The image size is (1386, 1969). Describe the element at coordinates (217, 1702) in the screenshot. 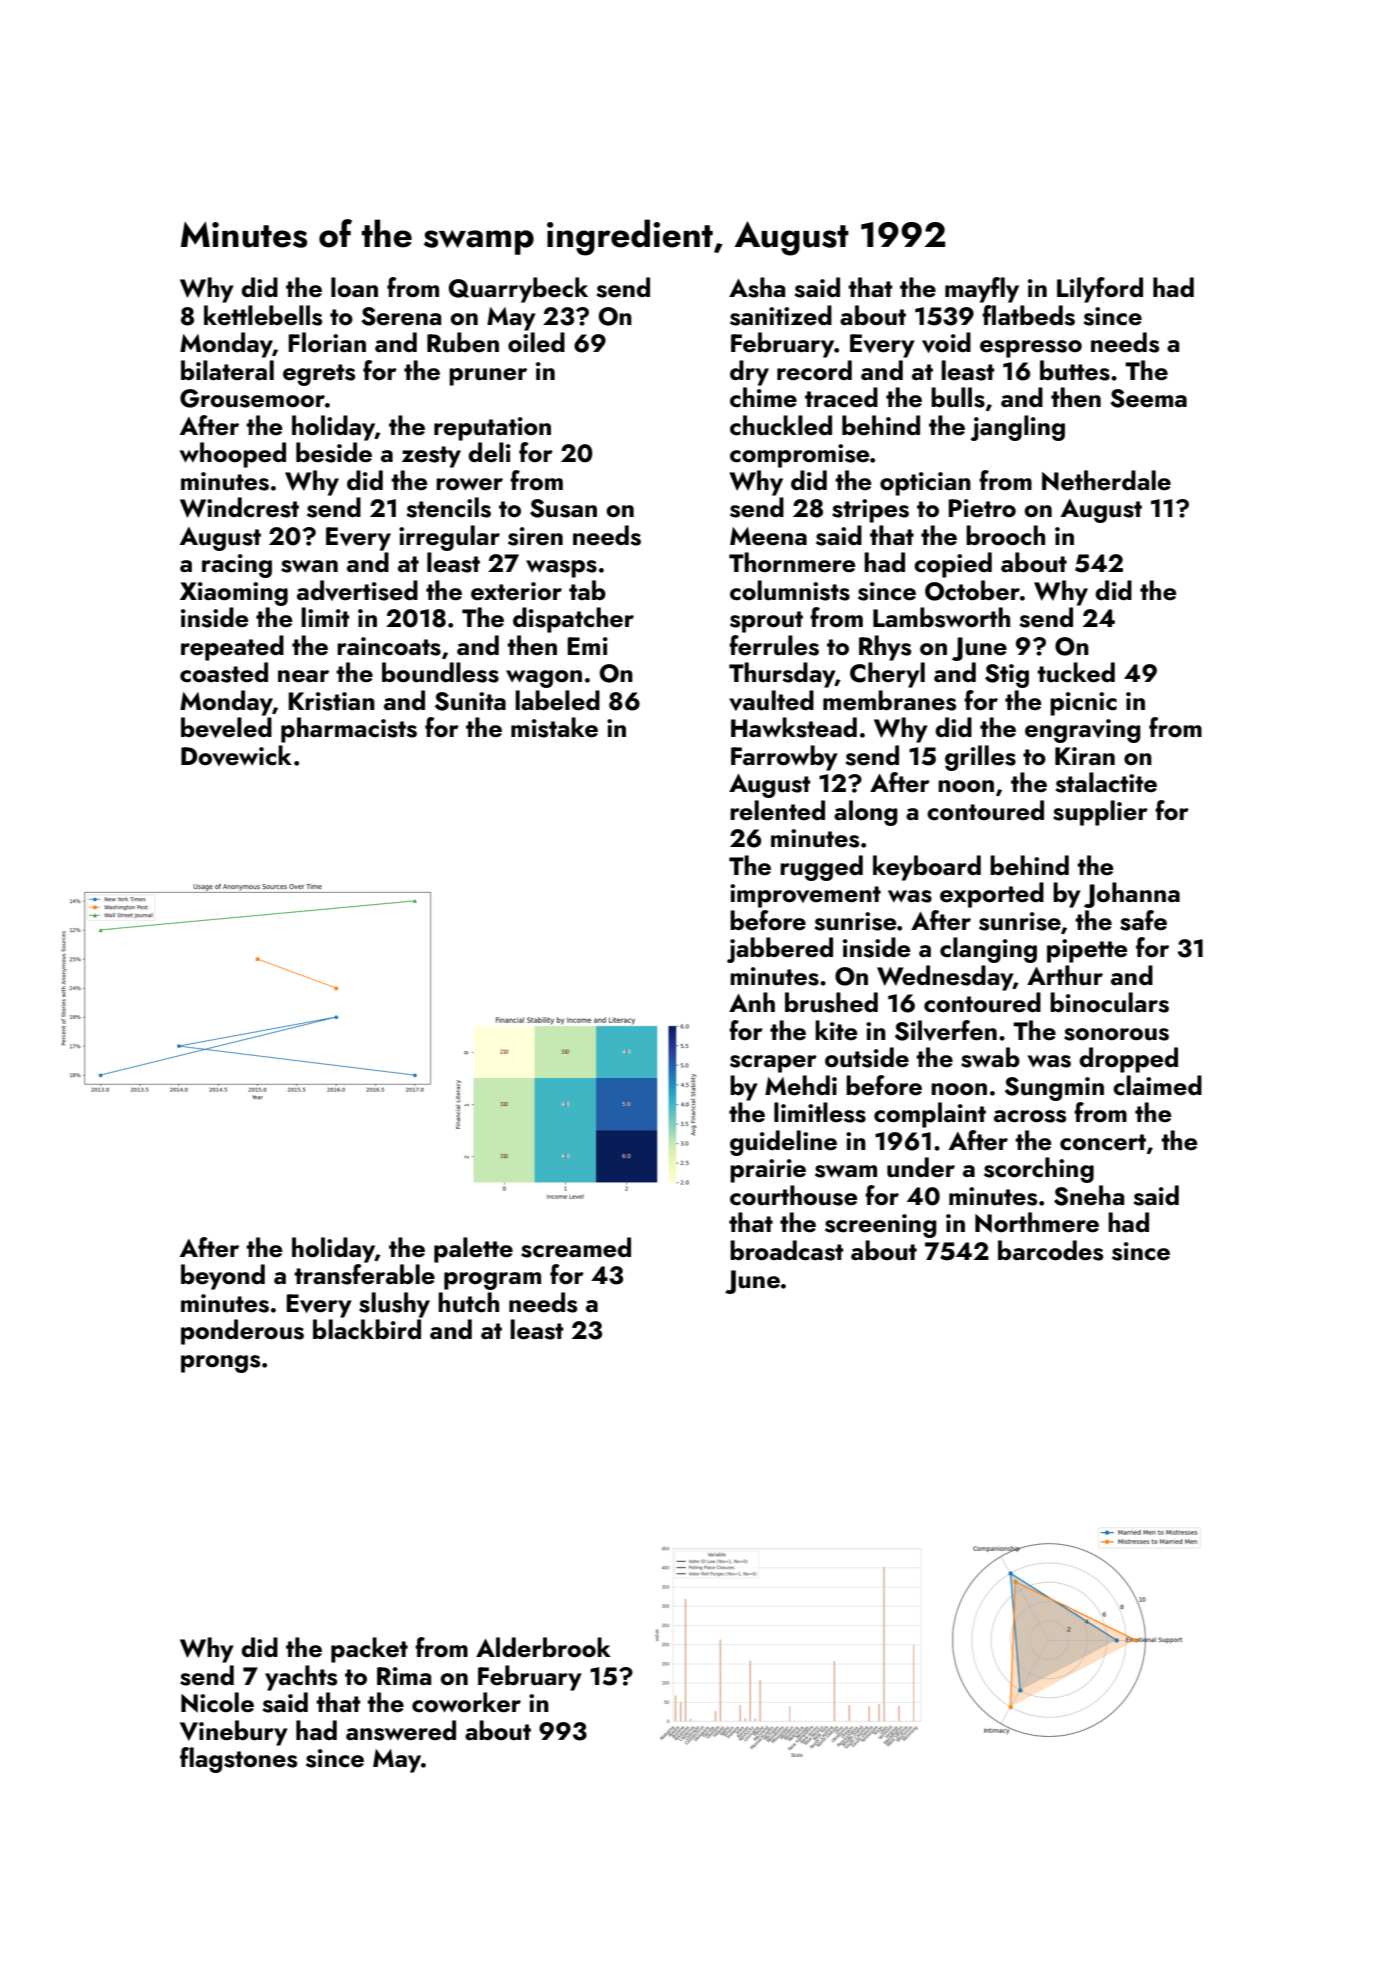

I see `Nicole` at that location.
